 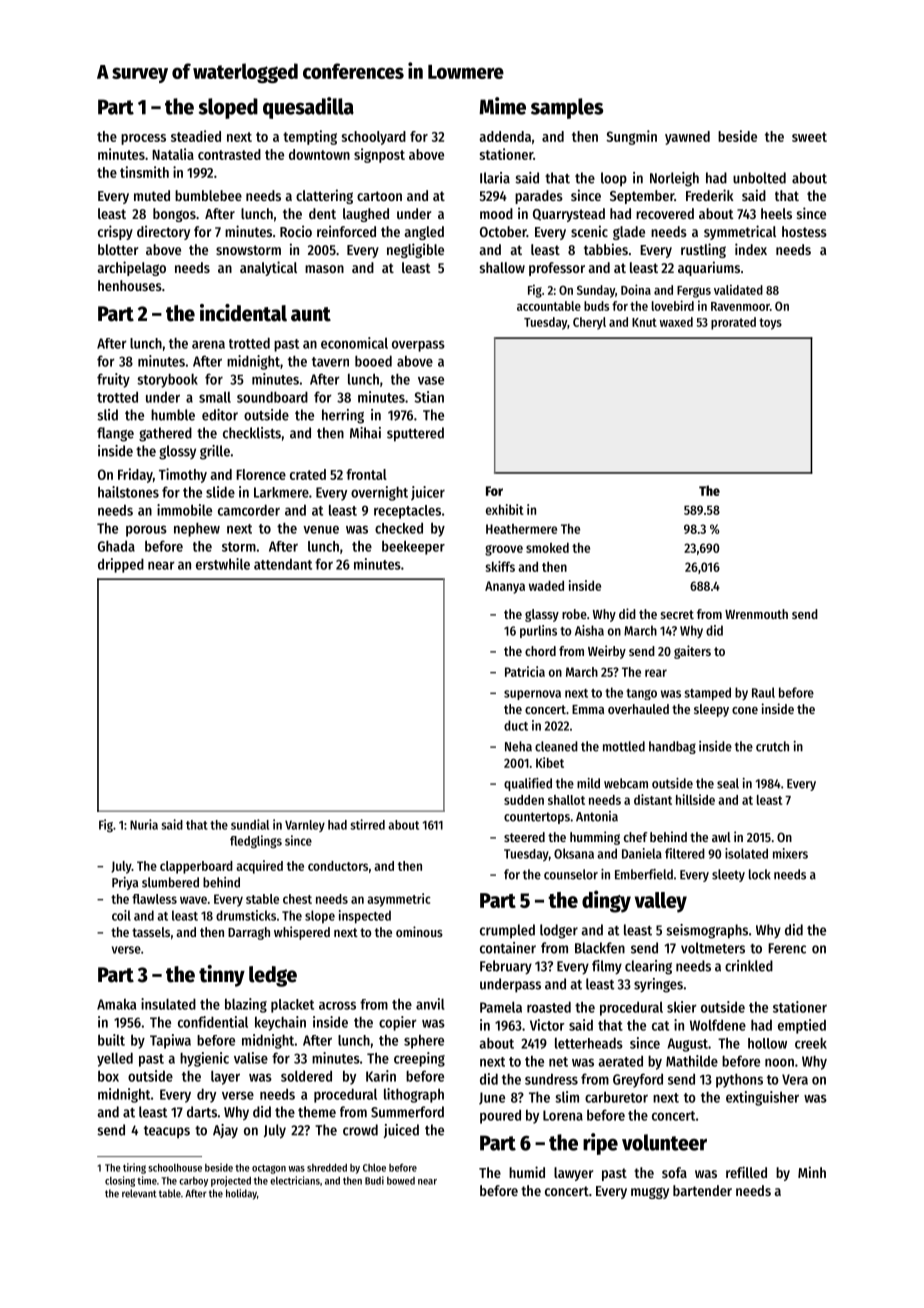 What do you see at coordinates (128, 492) in the screenshot?
I see `hailstones` at bounding box center [128, 492].
